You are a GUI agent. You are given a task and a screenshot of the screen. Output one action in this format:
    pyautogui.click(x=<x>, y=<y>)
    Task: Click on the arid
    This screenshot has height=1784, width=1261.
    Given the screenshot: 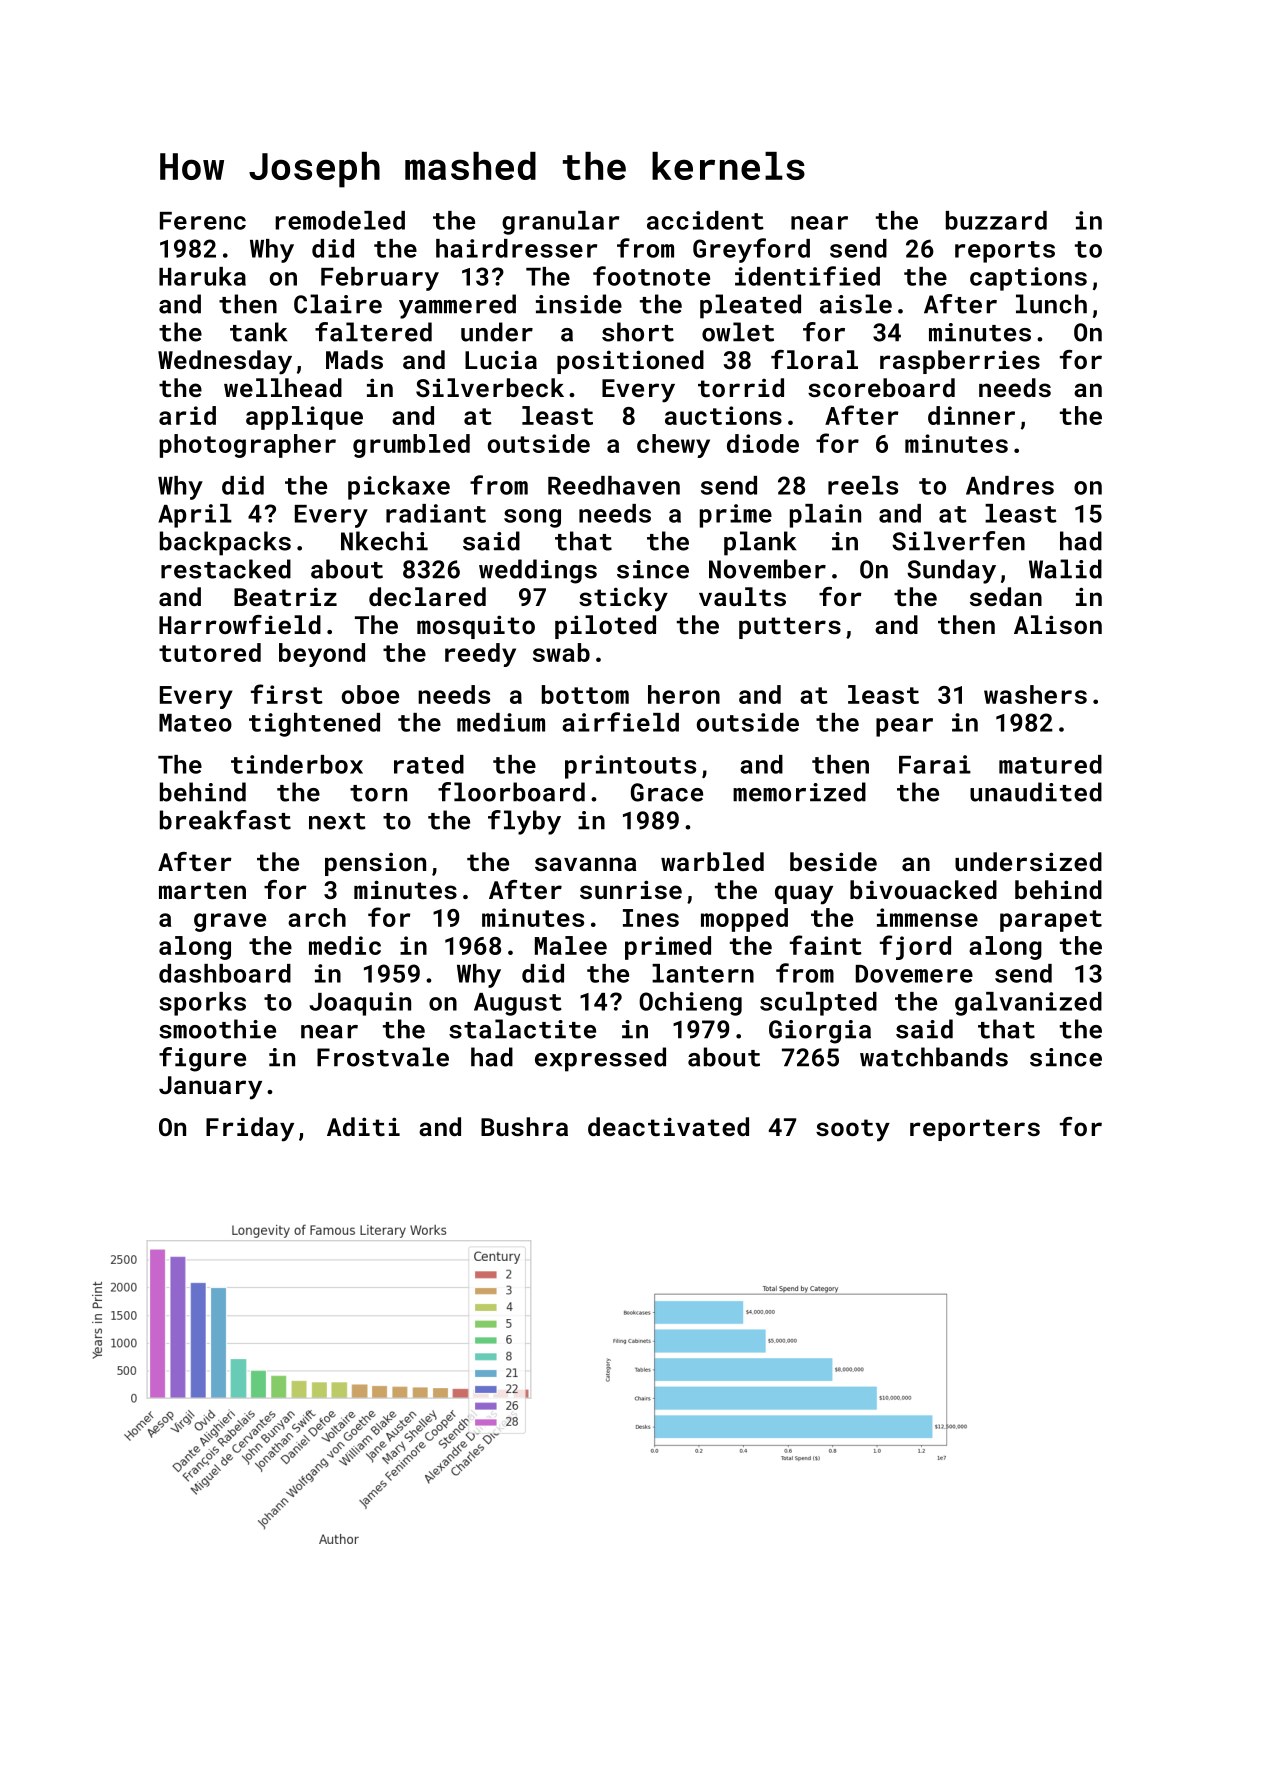 What is the action you would take?
    pyautogui.click(x=187, y=415)
